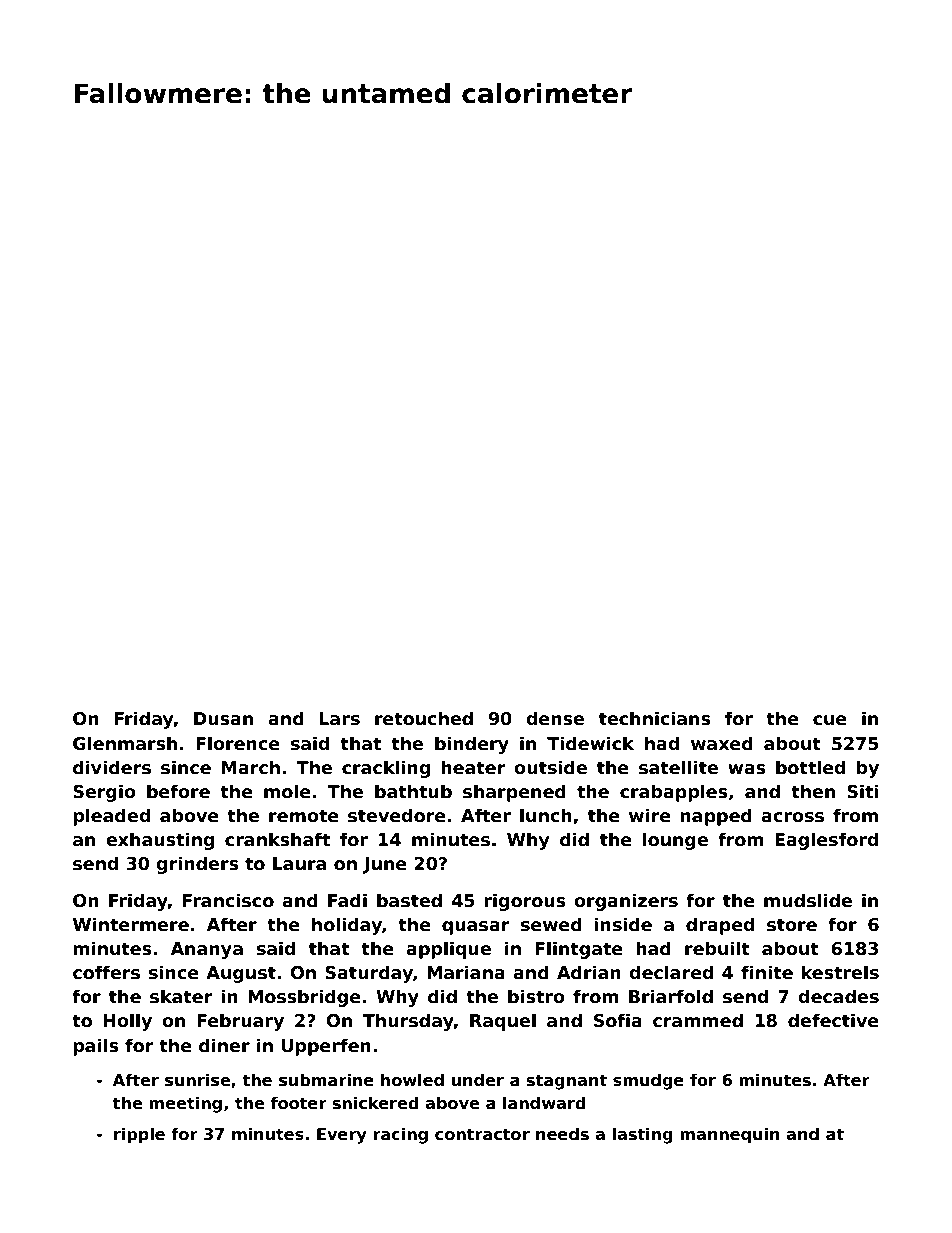 Image resolution: width=952 pixels, height=1233 pixels. I want to click on Eaglesford, so click(826, 841).
